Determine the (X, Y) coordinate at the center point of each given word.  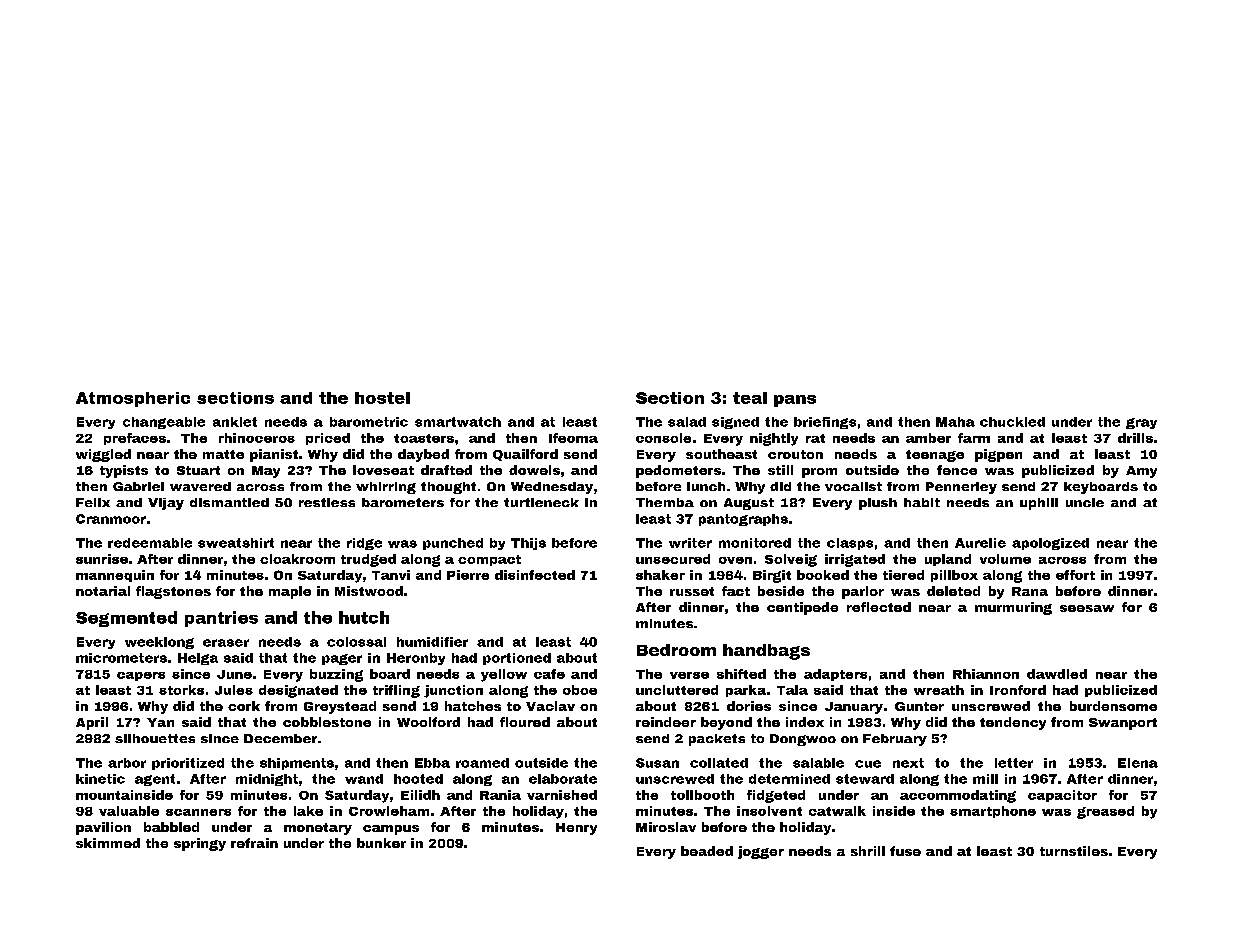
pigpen (998, 455)
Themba (665, 502)
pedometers (678, 471)
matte (223, 454)
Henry (576, 829)
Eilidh (420, 795)
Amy (1141, 472)
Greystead (340, 707)
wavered (200, 486)
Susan (657, 763)
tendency (1013, 723)
